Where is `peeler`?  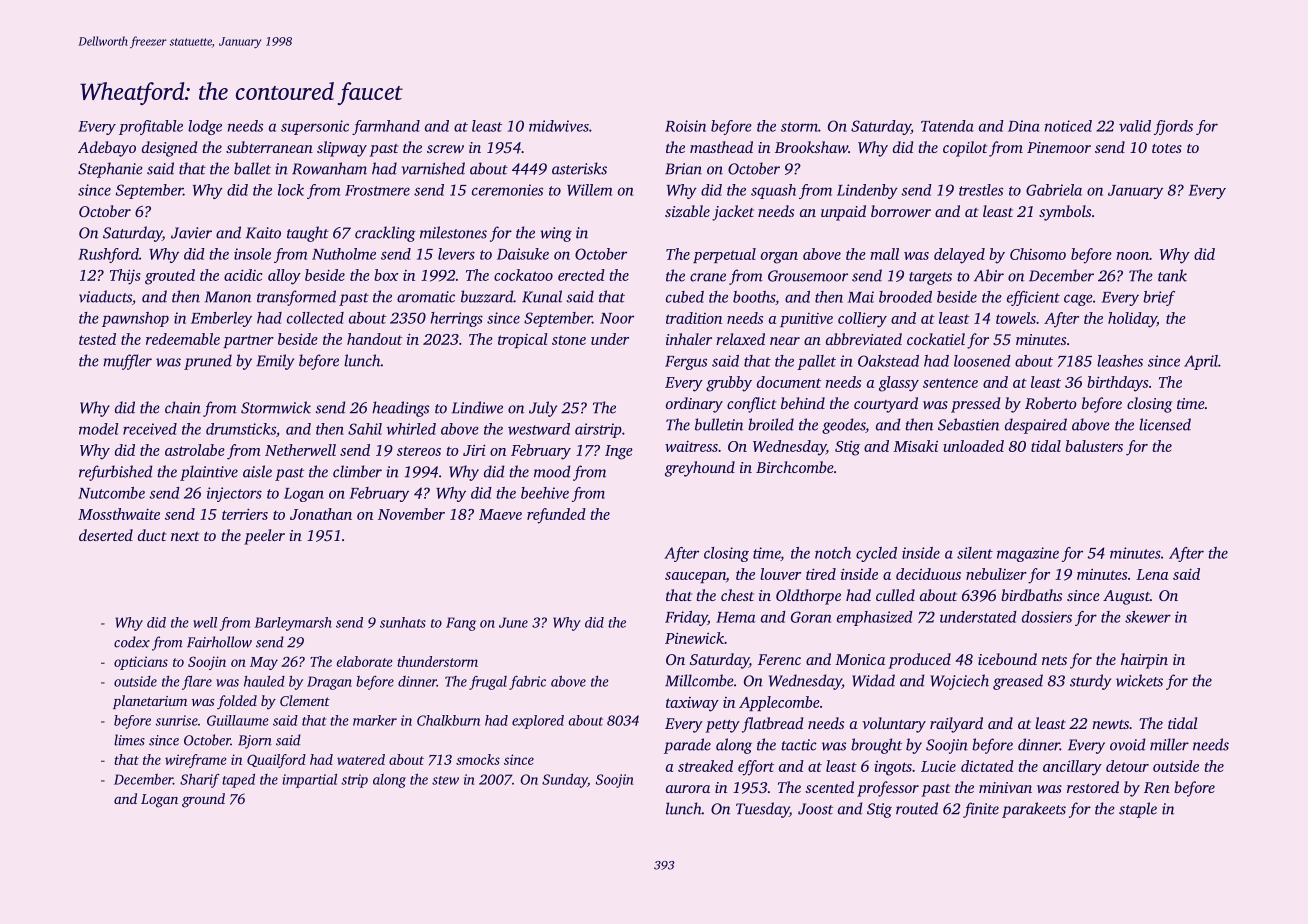
peeler is located at coordinates (264, 537).
